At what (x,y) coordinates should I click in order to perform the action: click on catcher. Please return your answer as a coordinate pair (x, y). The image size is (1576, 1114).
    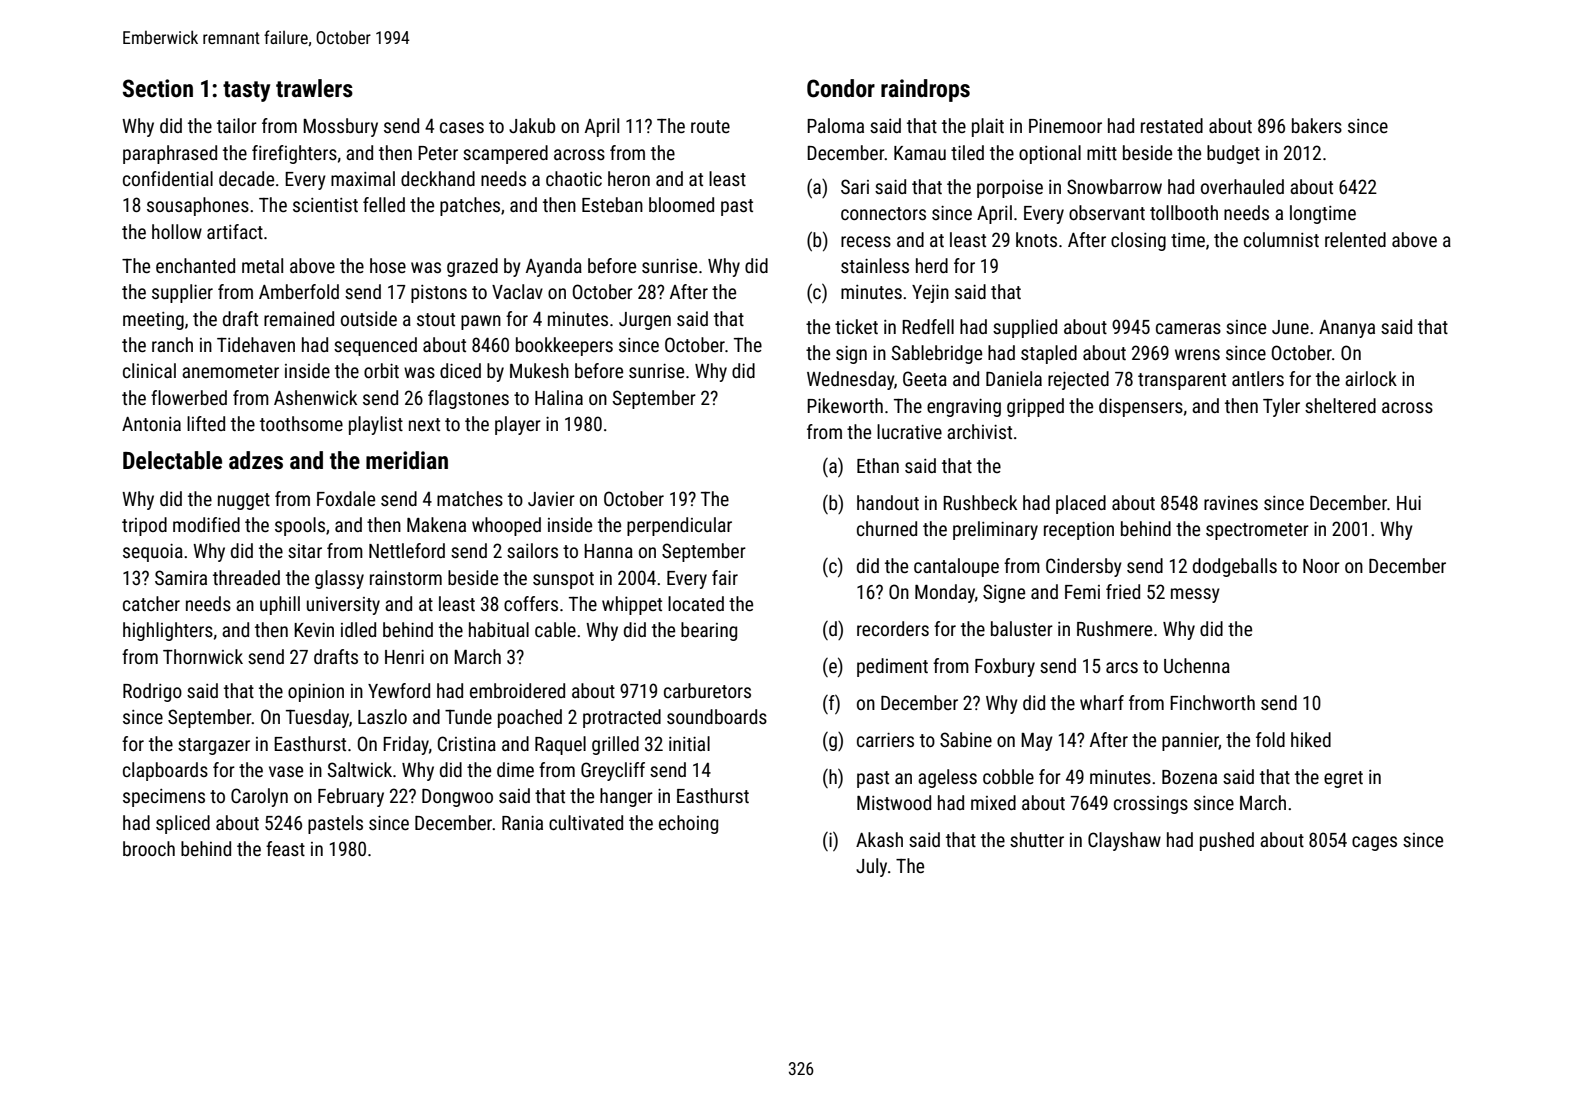
    Looking at the image, I should click on (151, 603).
